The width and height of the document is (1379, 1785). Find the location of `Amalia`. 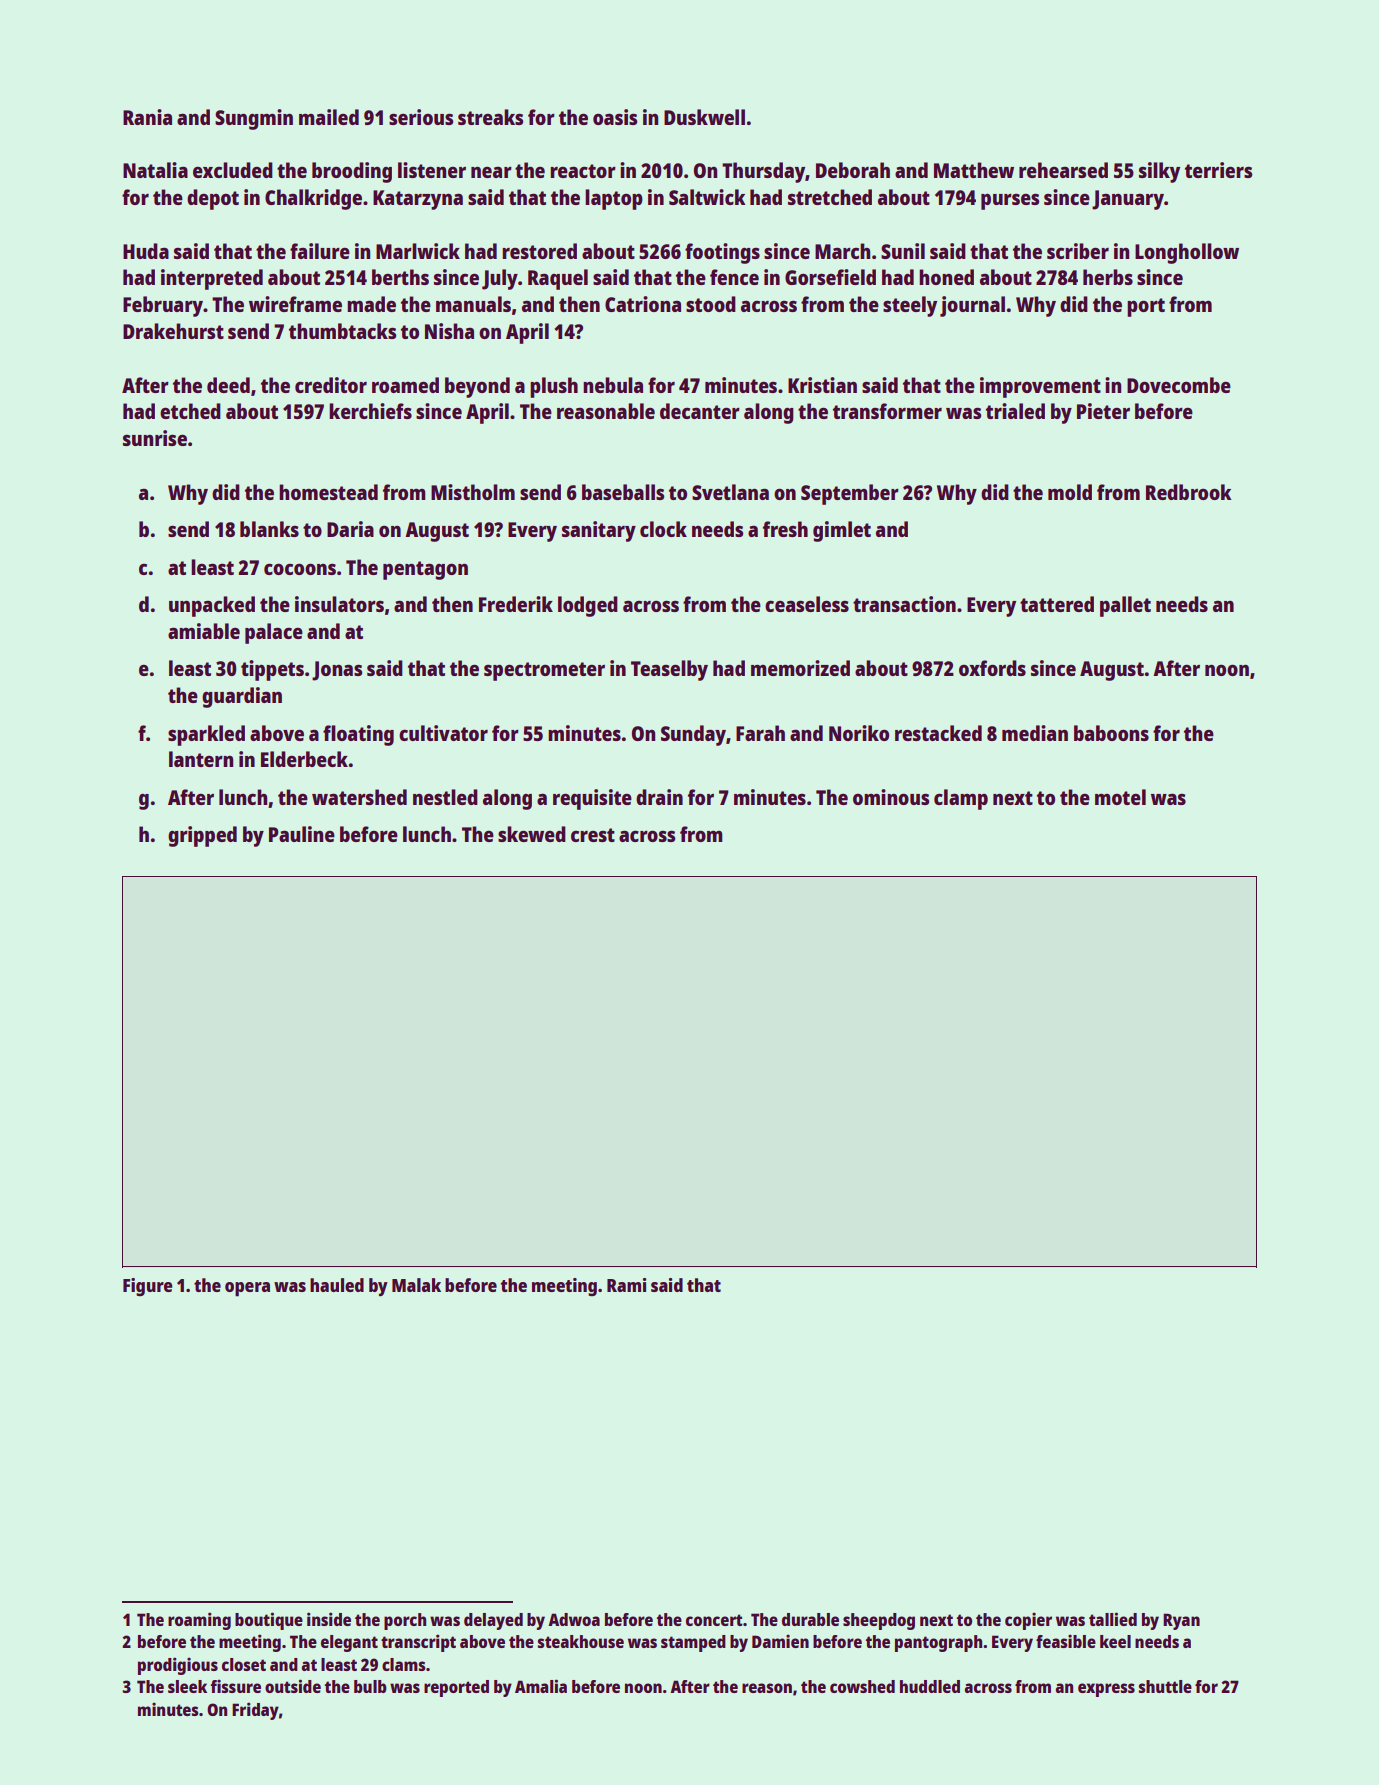

Amalia is located at coordinates (541, 1686).
